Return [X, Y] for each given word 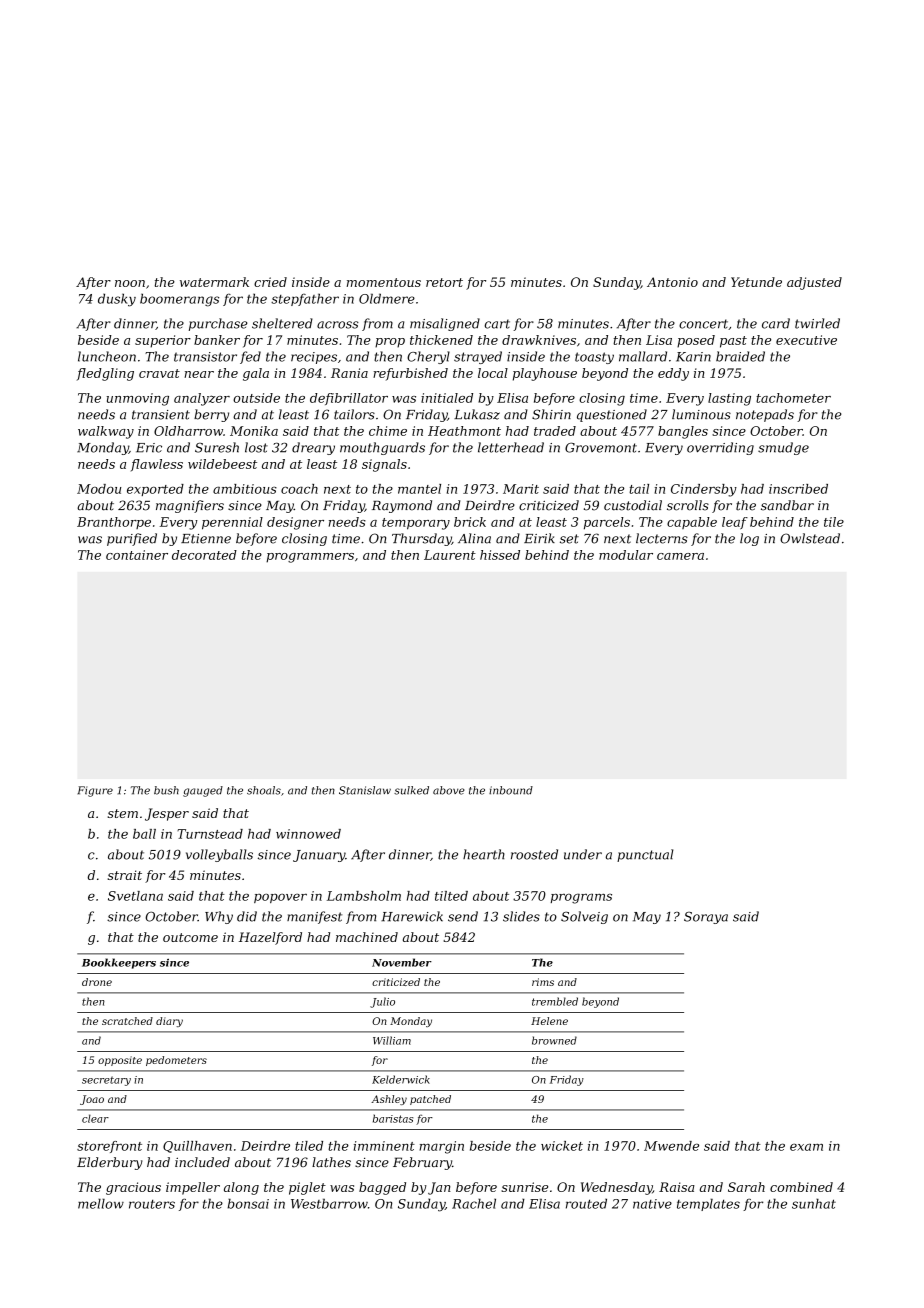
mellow [101, 1203]
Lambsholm [364, 896]
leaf [735, 523]
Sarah [746, 1187]
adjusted [814, 283]
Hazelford [270, 938]
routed [586, 1203]
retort [444, 282]
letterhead [511, 447]
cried [270, 282]
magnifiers [190, 506]
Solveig [584, 917]
